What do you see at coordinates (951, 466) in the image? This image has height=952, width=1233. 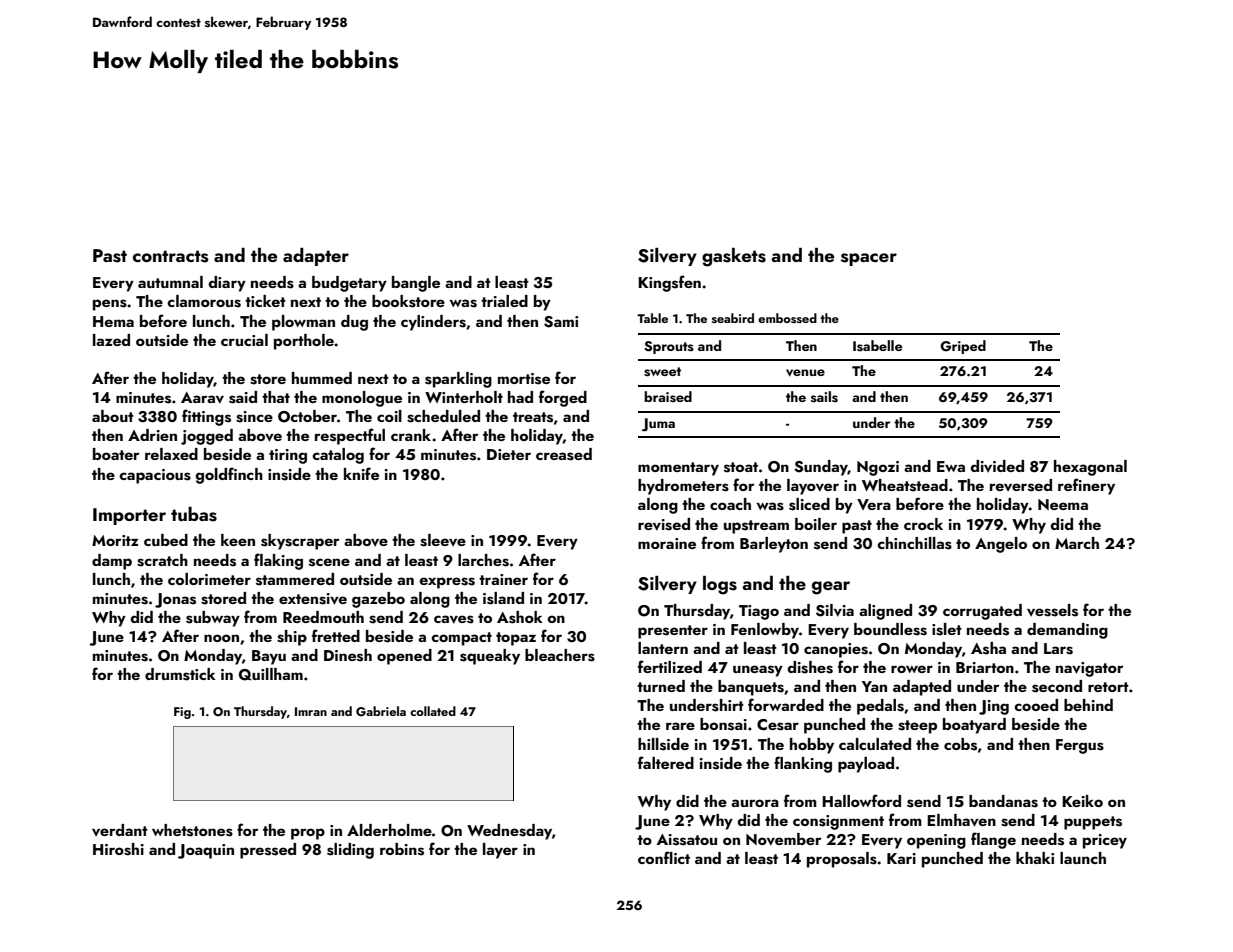 I see `Ewa` at bounding box center [951, 466].
